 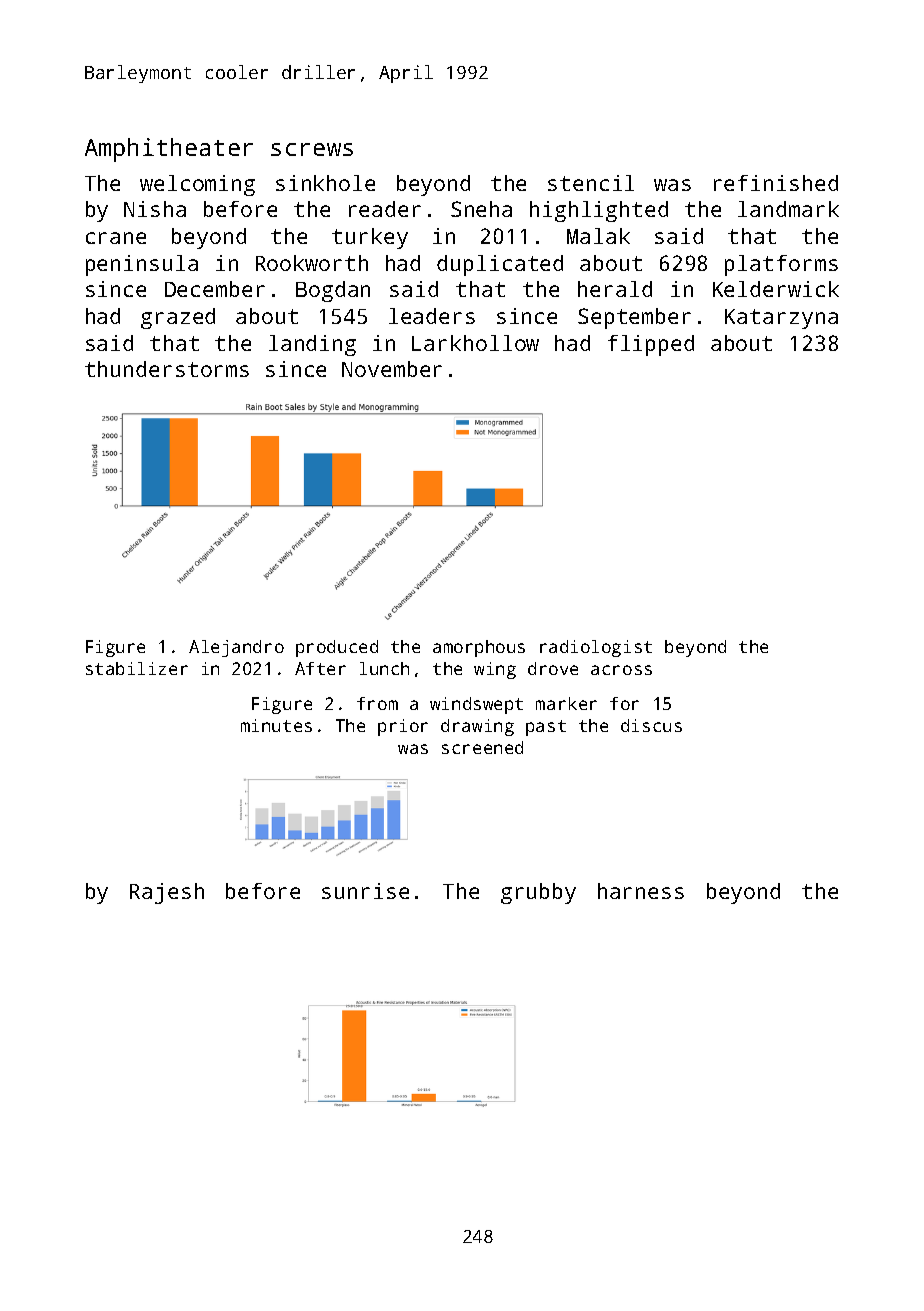 I want to click on reader, so click(x=385, y=209).
